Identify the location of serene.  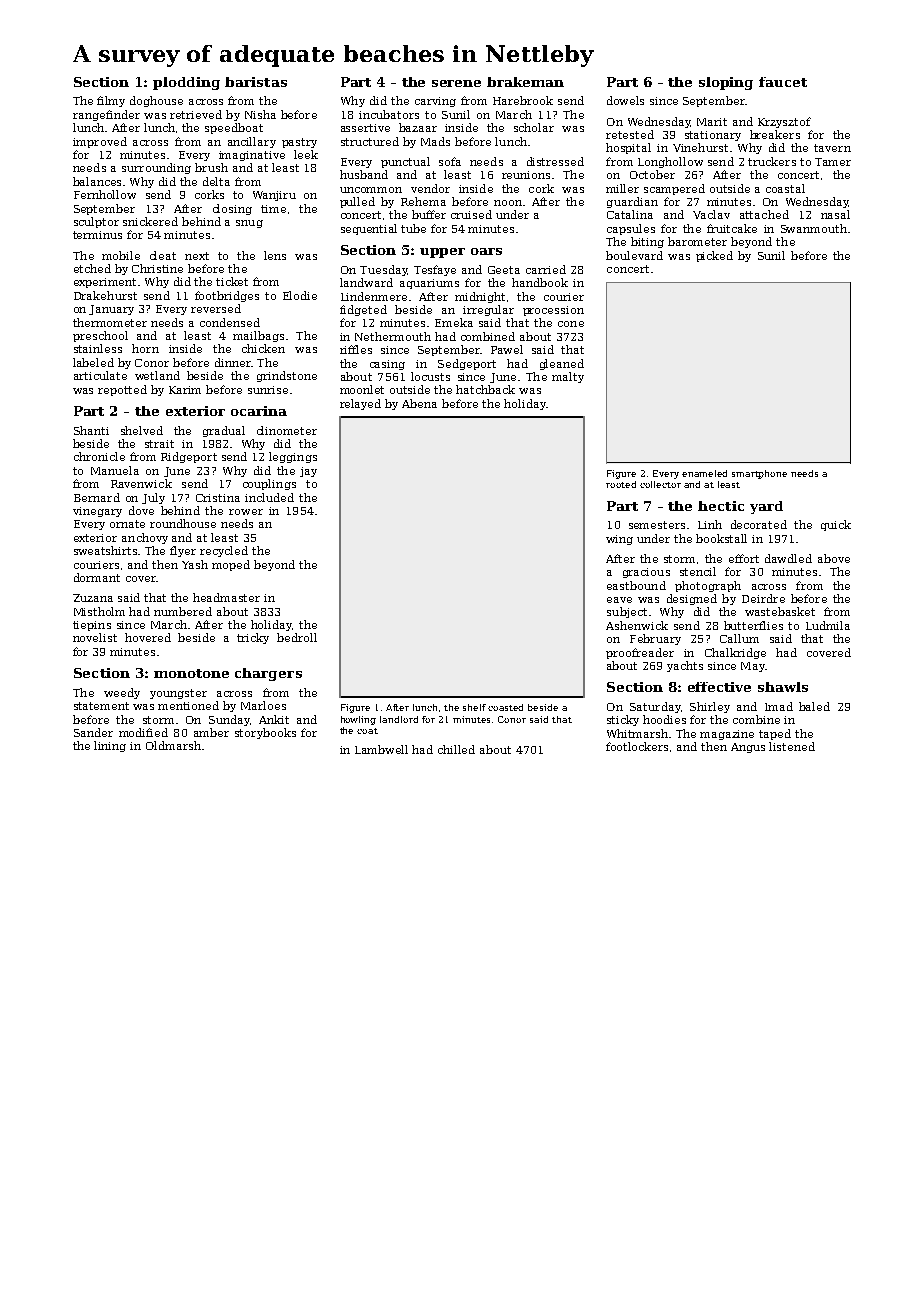
(456, 83).
